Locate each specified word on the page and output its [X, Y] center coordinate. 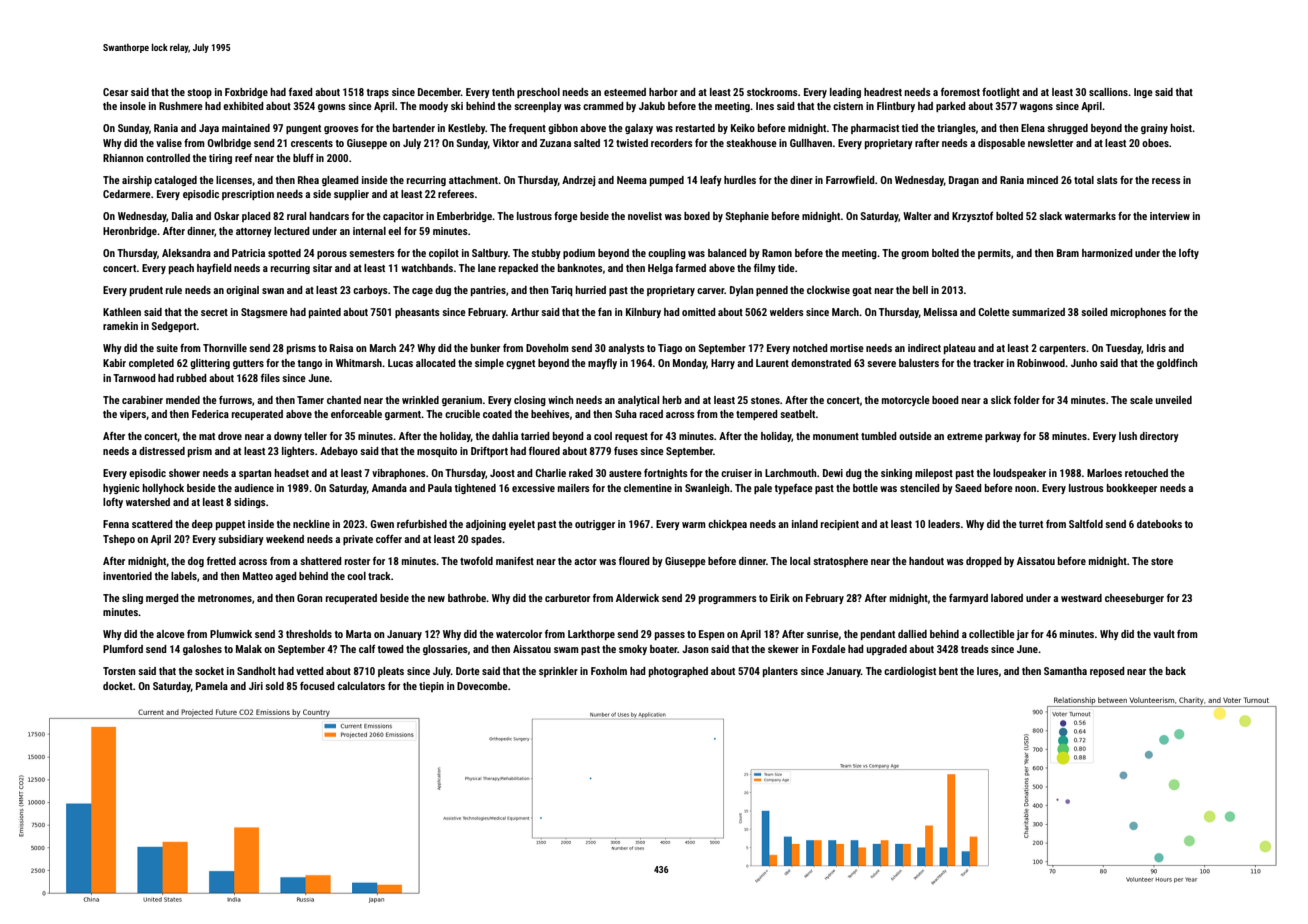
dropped [984, 562]
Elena [1033, 128]
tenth [503, 92]
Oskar [226, 216]
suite [167, 348]
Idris [1156, 348]
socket [209, 671]
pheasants [417, 313]
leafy [711, 181]
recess [1166, 181]
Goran [309, 598]
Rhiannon [123, 158]
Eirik [780, 598]
